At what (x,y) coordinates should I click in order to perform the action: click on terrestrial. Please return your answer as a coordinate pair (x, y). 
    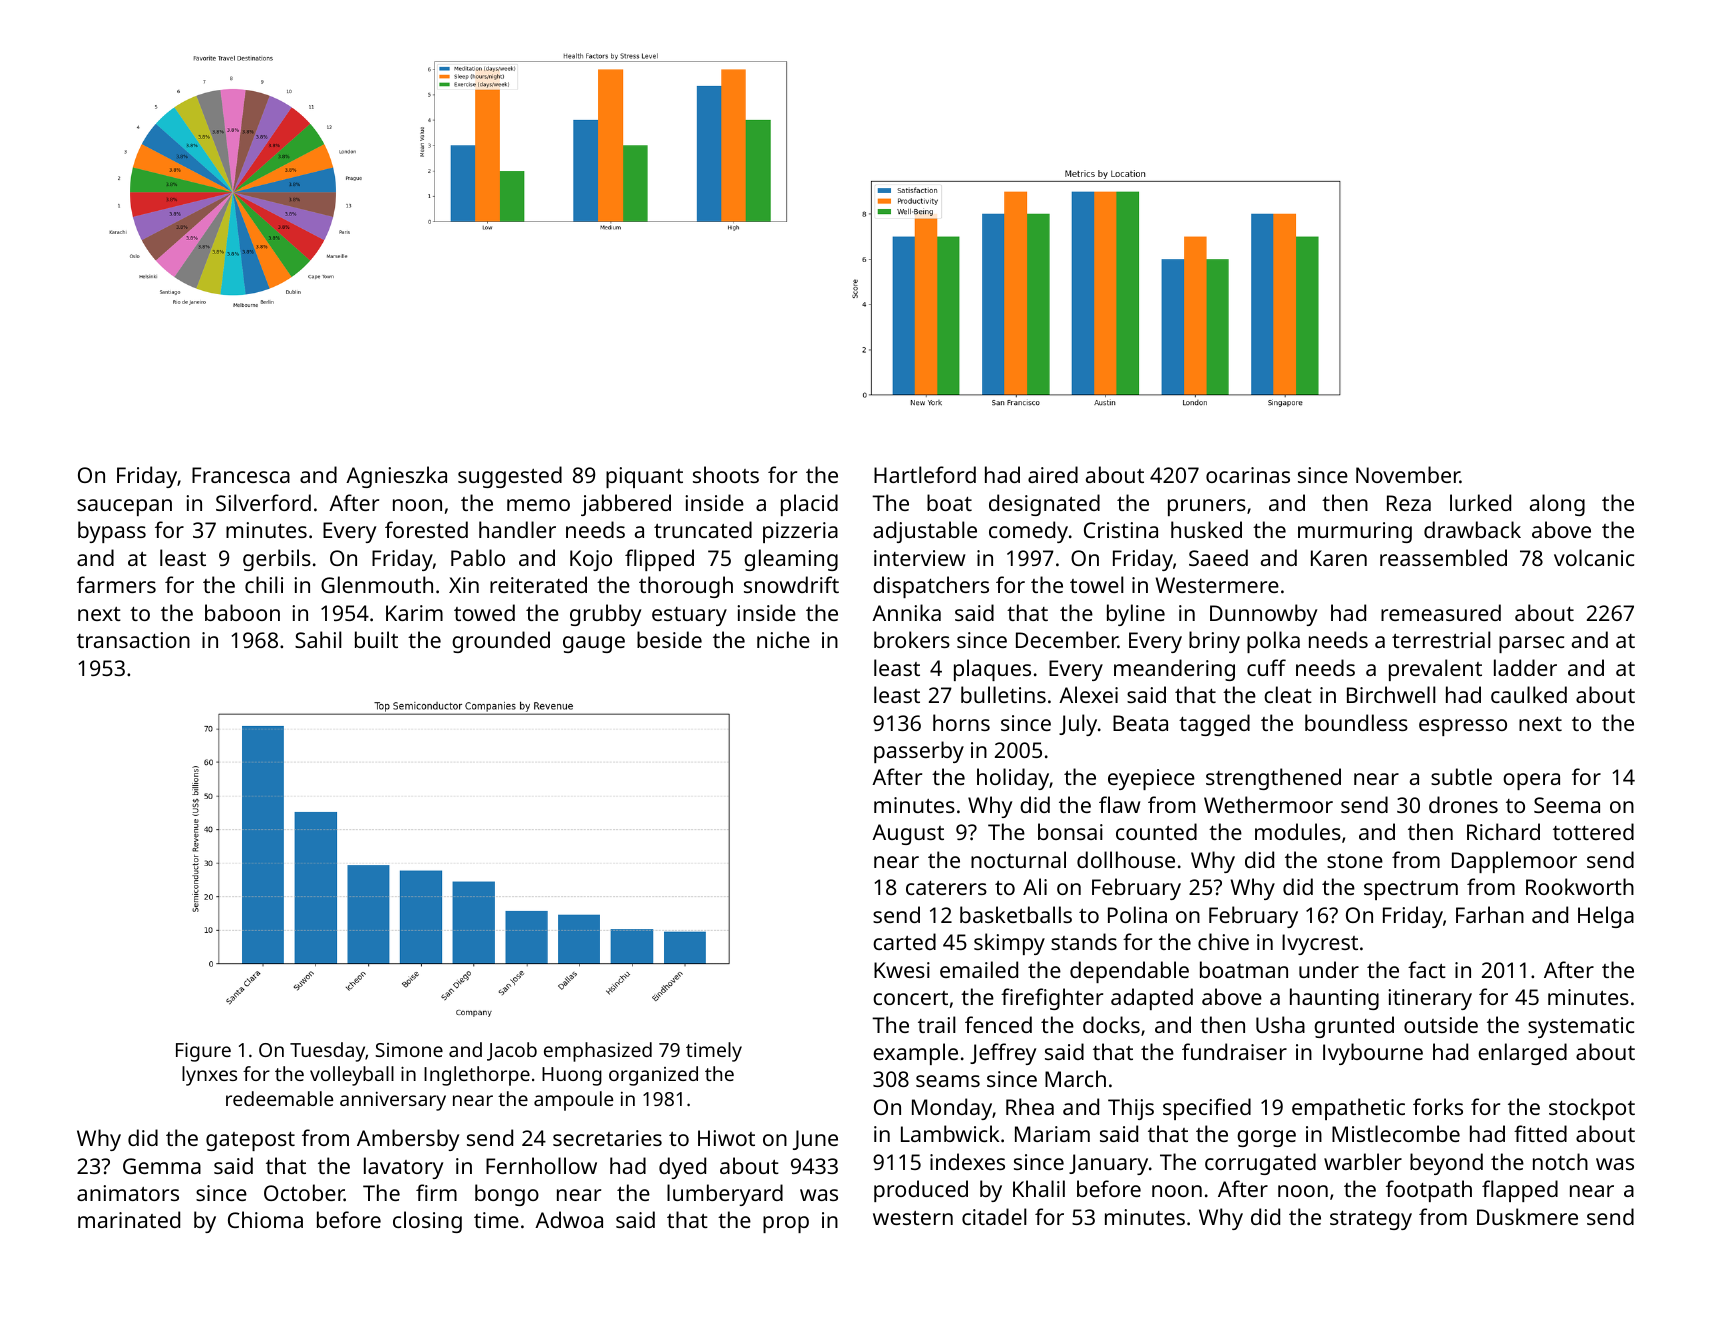
    Looking at the image, I should click on (1441, 639).
